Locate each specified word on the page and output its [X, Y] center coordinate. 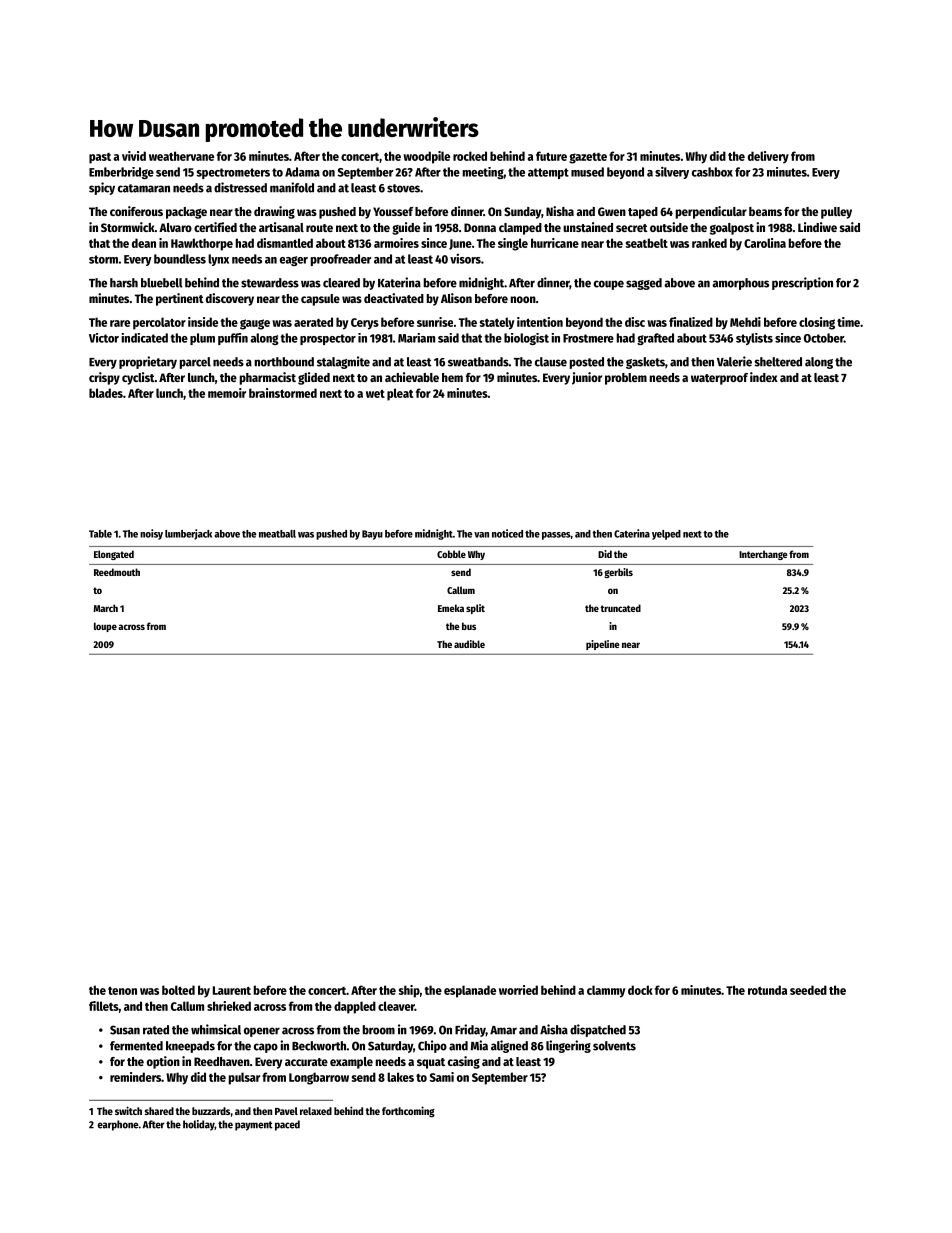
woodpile [426, 157]
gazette [588, 158]
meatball [277, 534]
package [186, 213]
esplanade [470, 991]
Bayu [372, 535]
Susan [125, 1030]
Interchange [763, 555]
